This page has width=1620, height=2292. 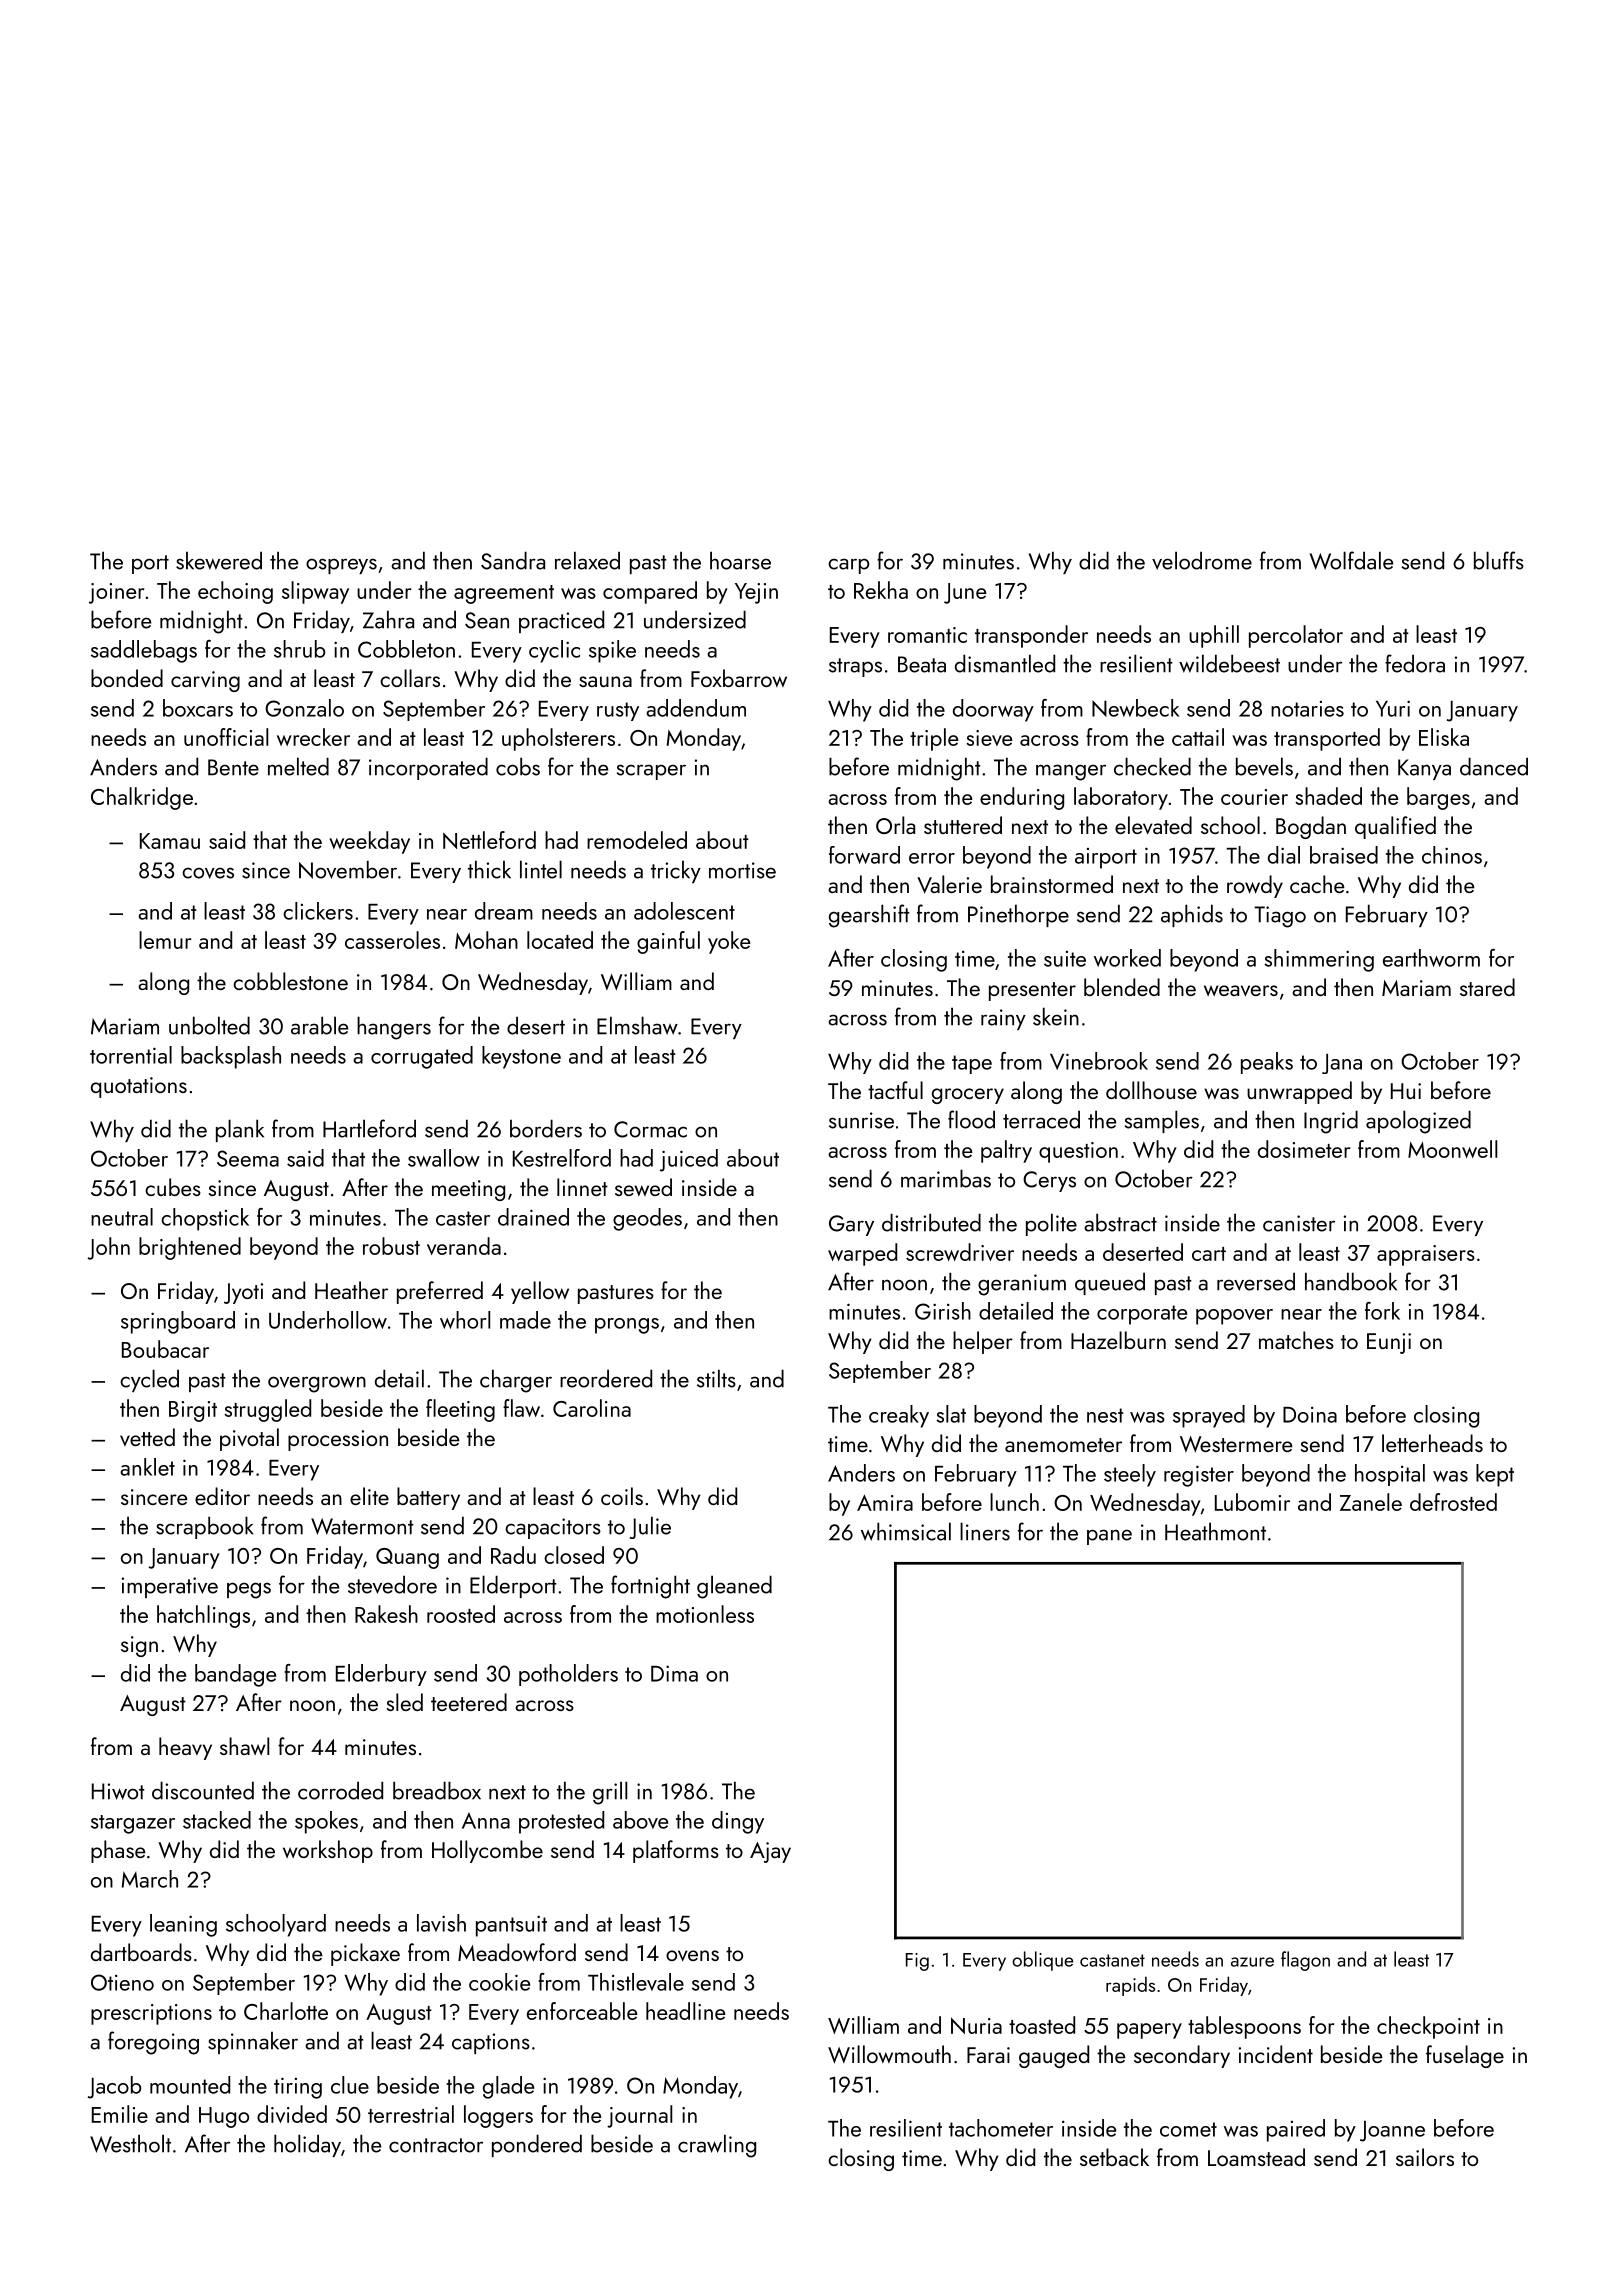 What do you see at coordinates (190, 1248) in the page?
I see `brightened` at bounding box center [190, 1248].
